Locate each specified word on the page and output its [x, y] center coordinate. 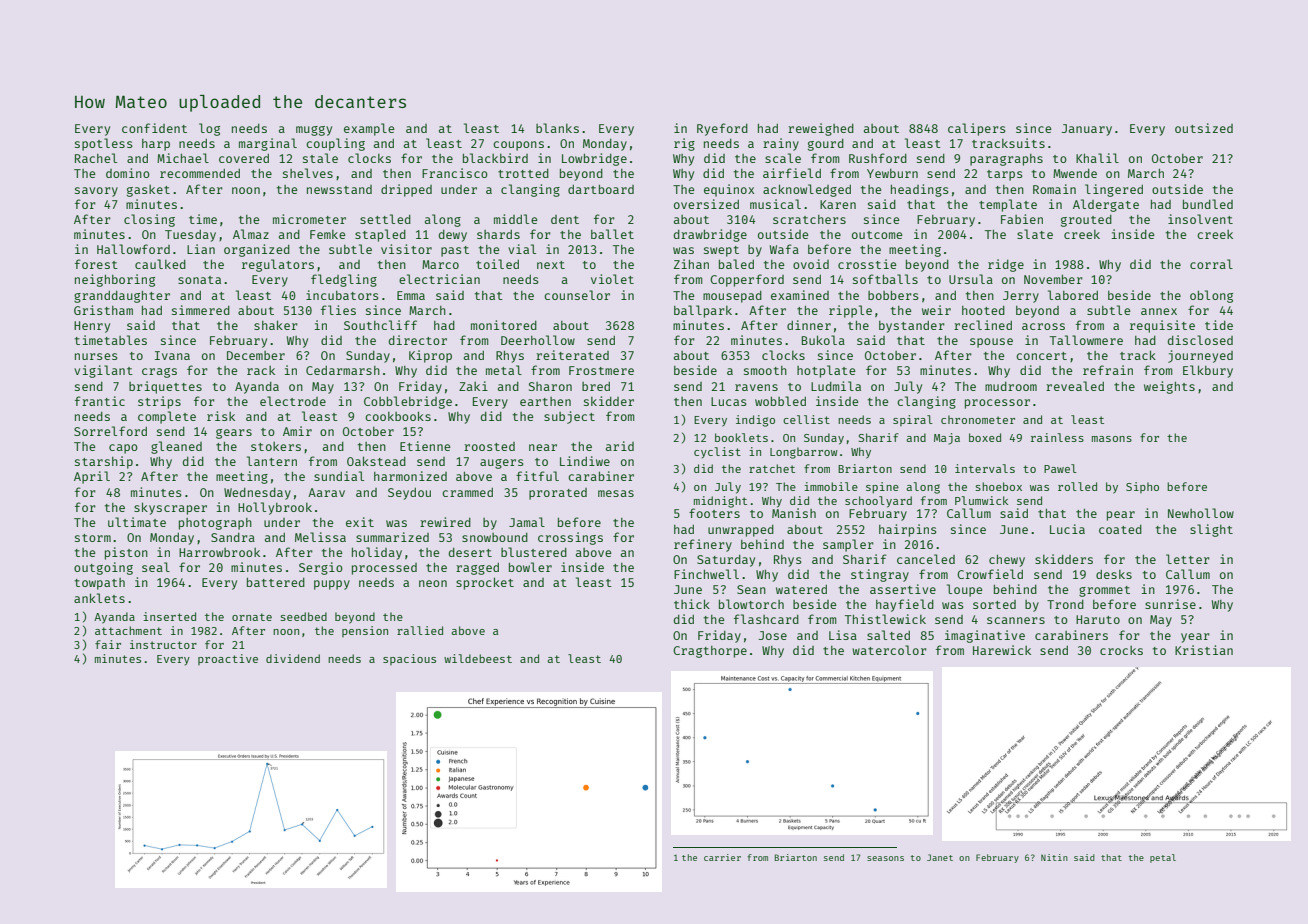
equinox [729, 190]
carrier [722, 857]
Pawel [1060, 468]
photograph [215, 524]
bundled [1208, 204]
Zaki [473, 386]
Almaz [251, 234]
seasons [885, 858]
